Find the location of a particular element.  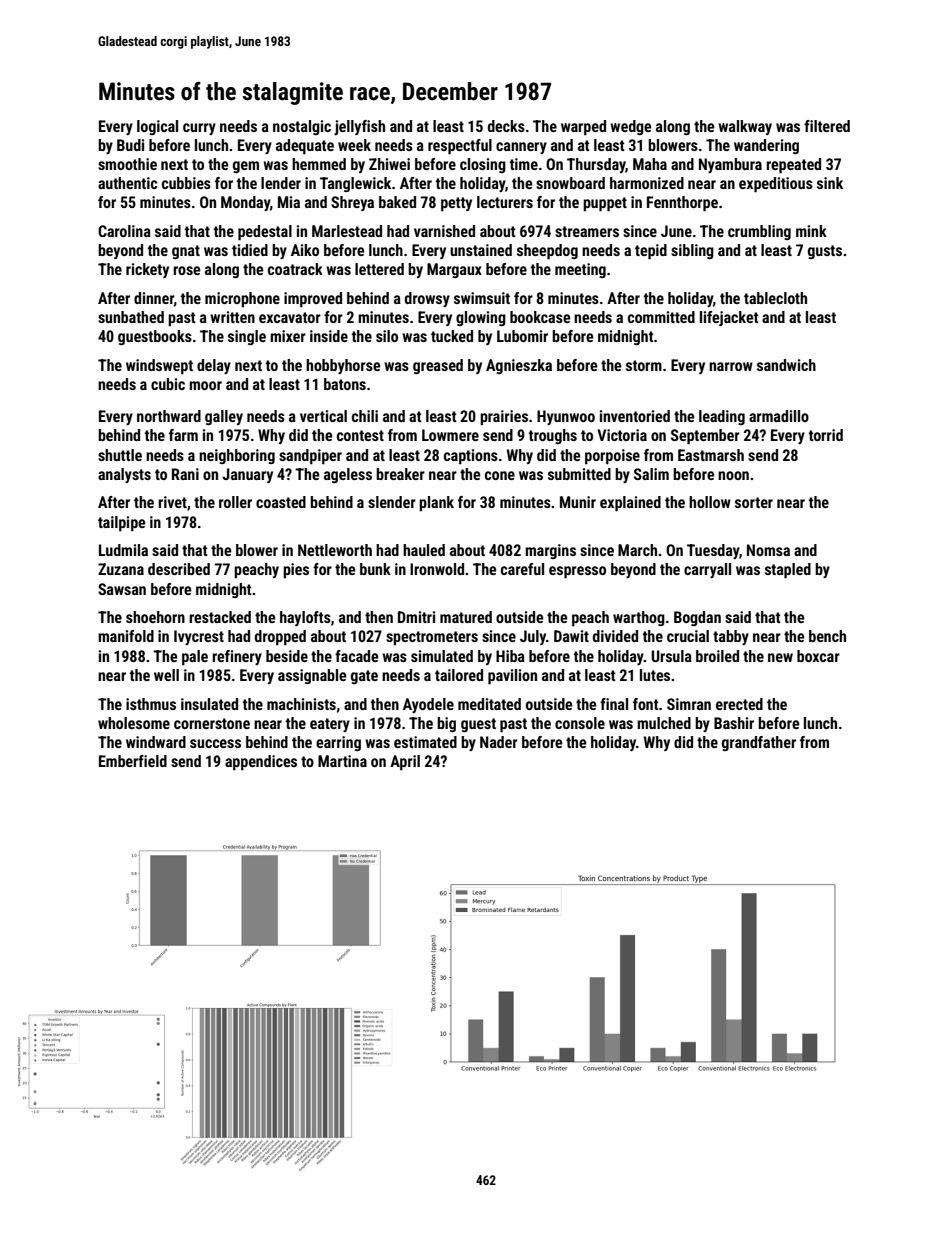

wedge is located at coordinates (631, 127).
